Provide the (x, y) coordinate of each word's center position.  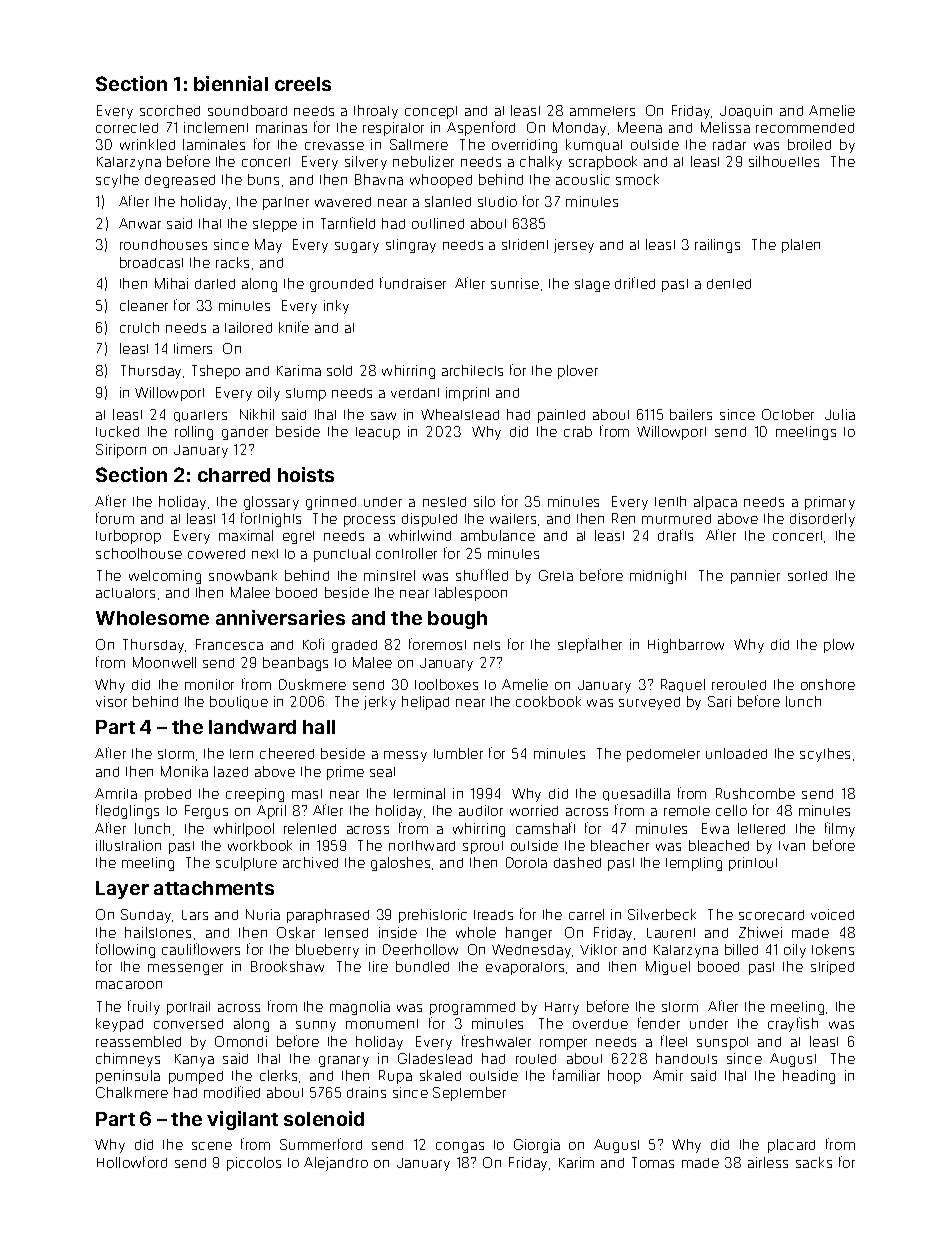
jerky (380, 703)
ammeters (602, 111)
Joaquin (746, 111)
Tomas (653, 1162)
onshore (828, 684)
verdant (415, 393)
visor (111, 701)
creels (303, 84)
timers (193, 348)
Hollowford (132, 1162)
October (788, 414)
